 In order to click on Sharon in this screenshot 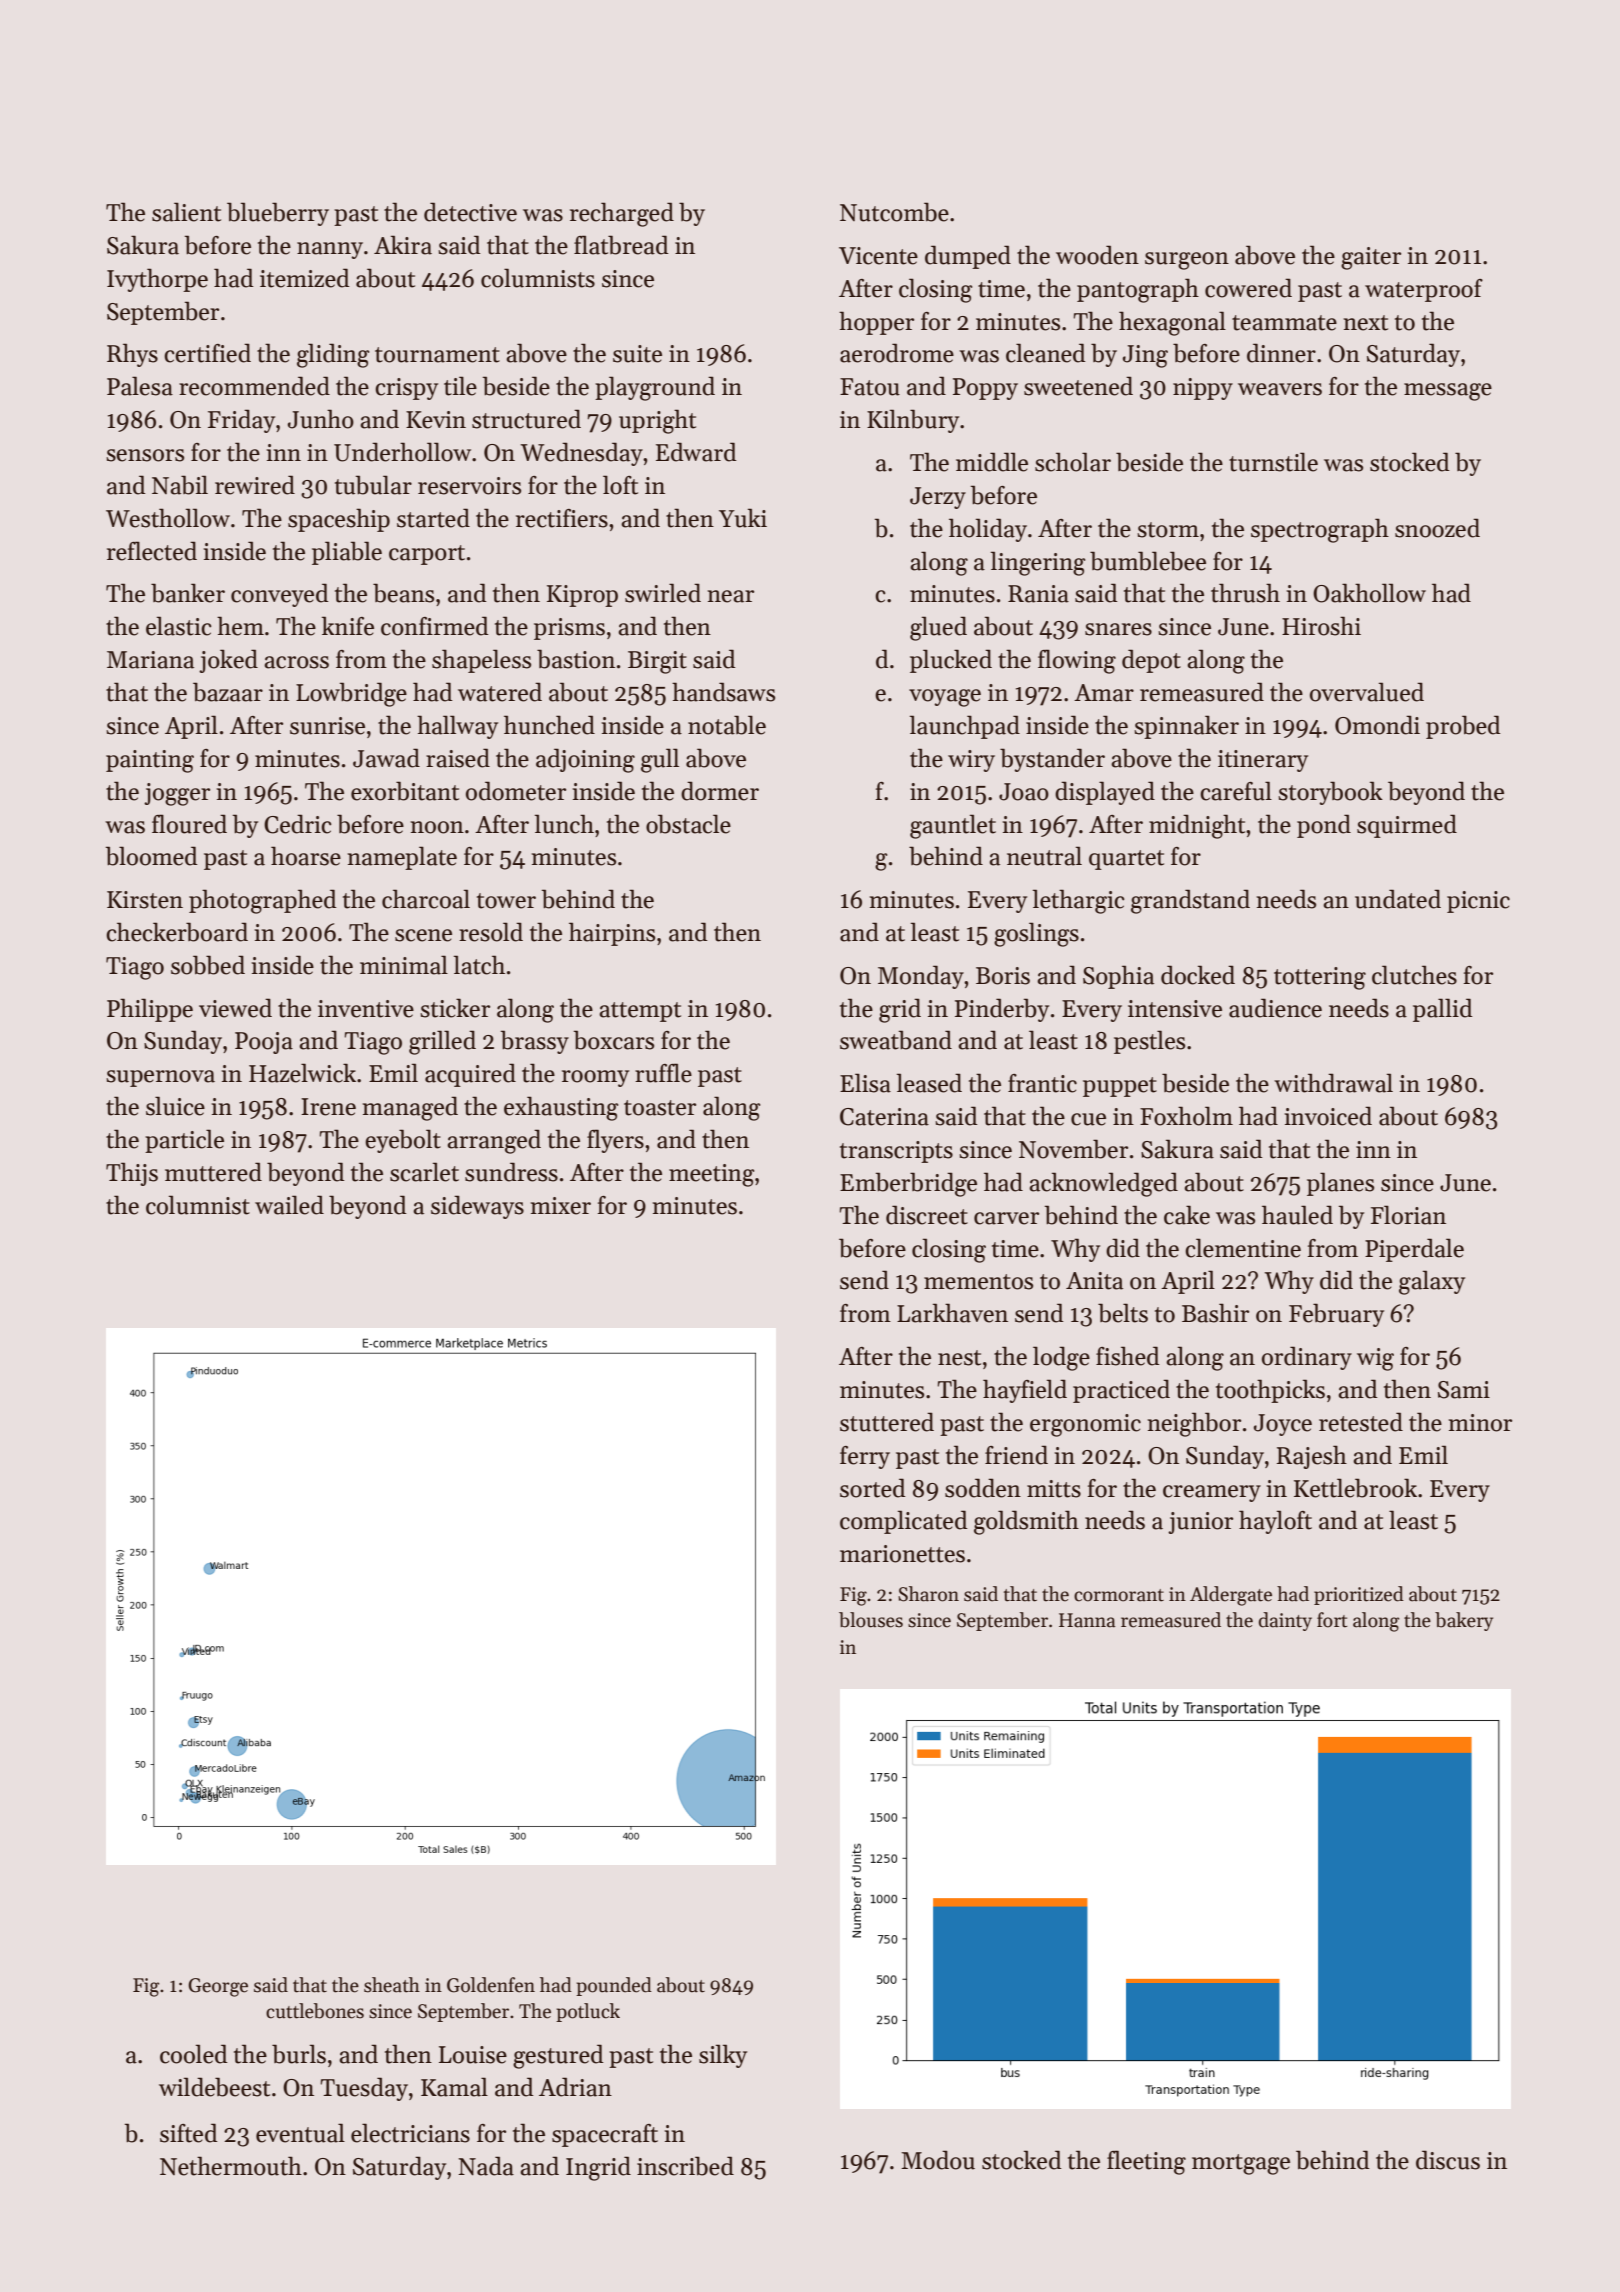, I will do `click(928, 1594)`.
